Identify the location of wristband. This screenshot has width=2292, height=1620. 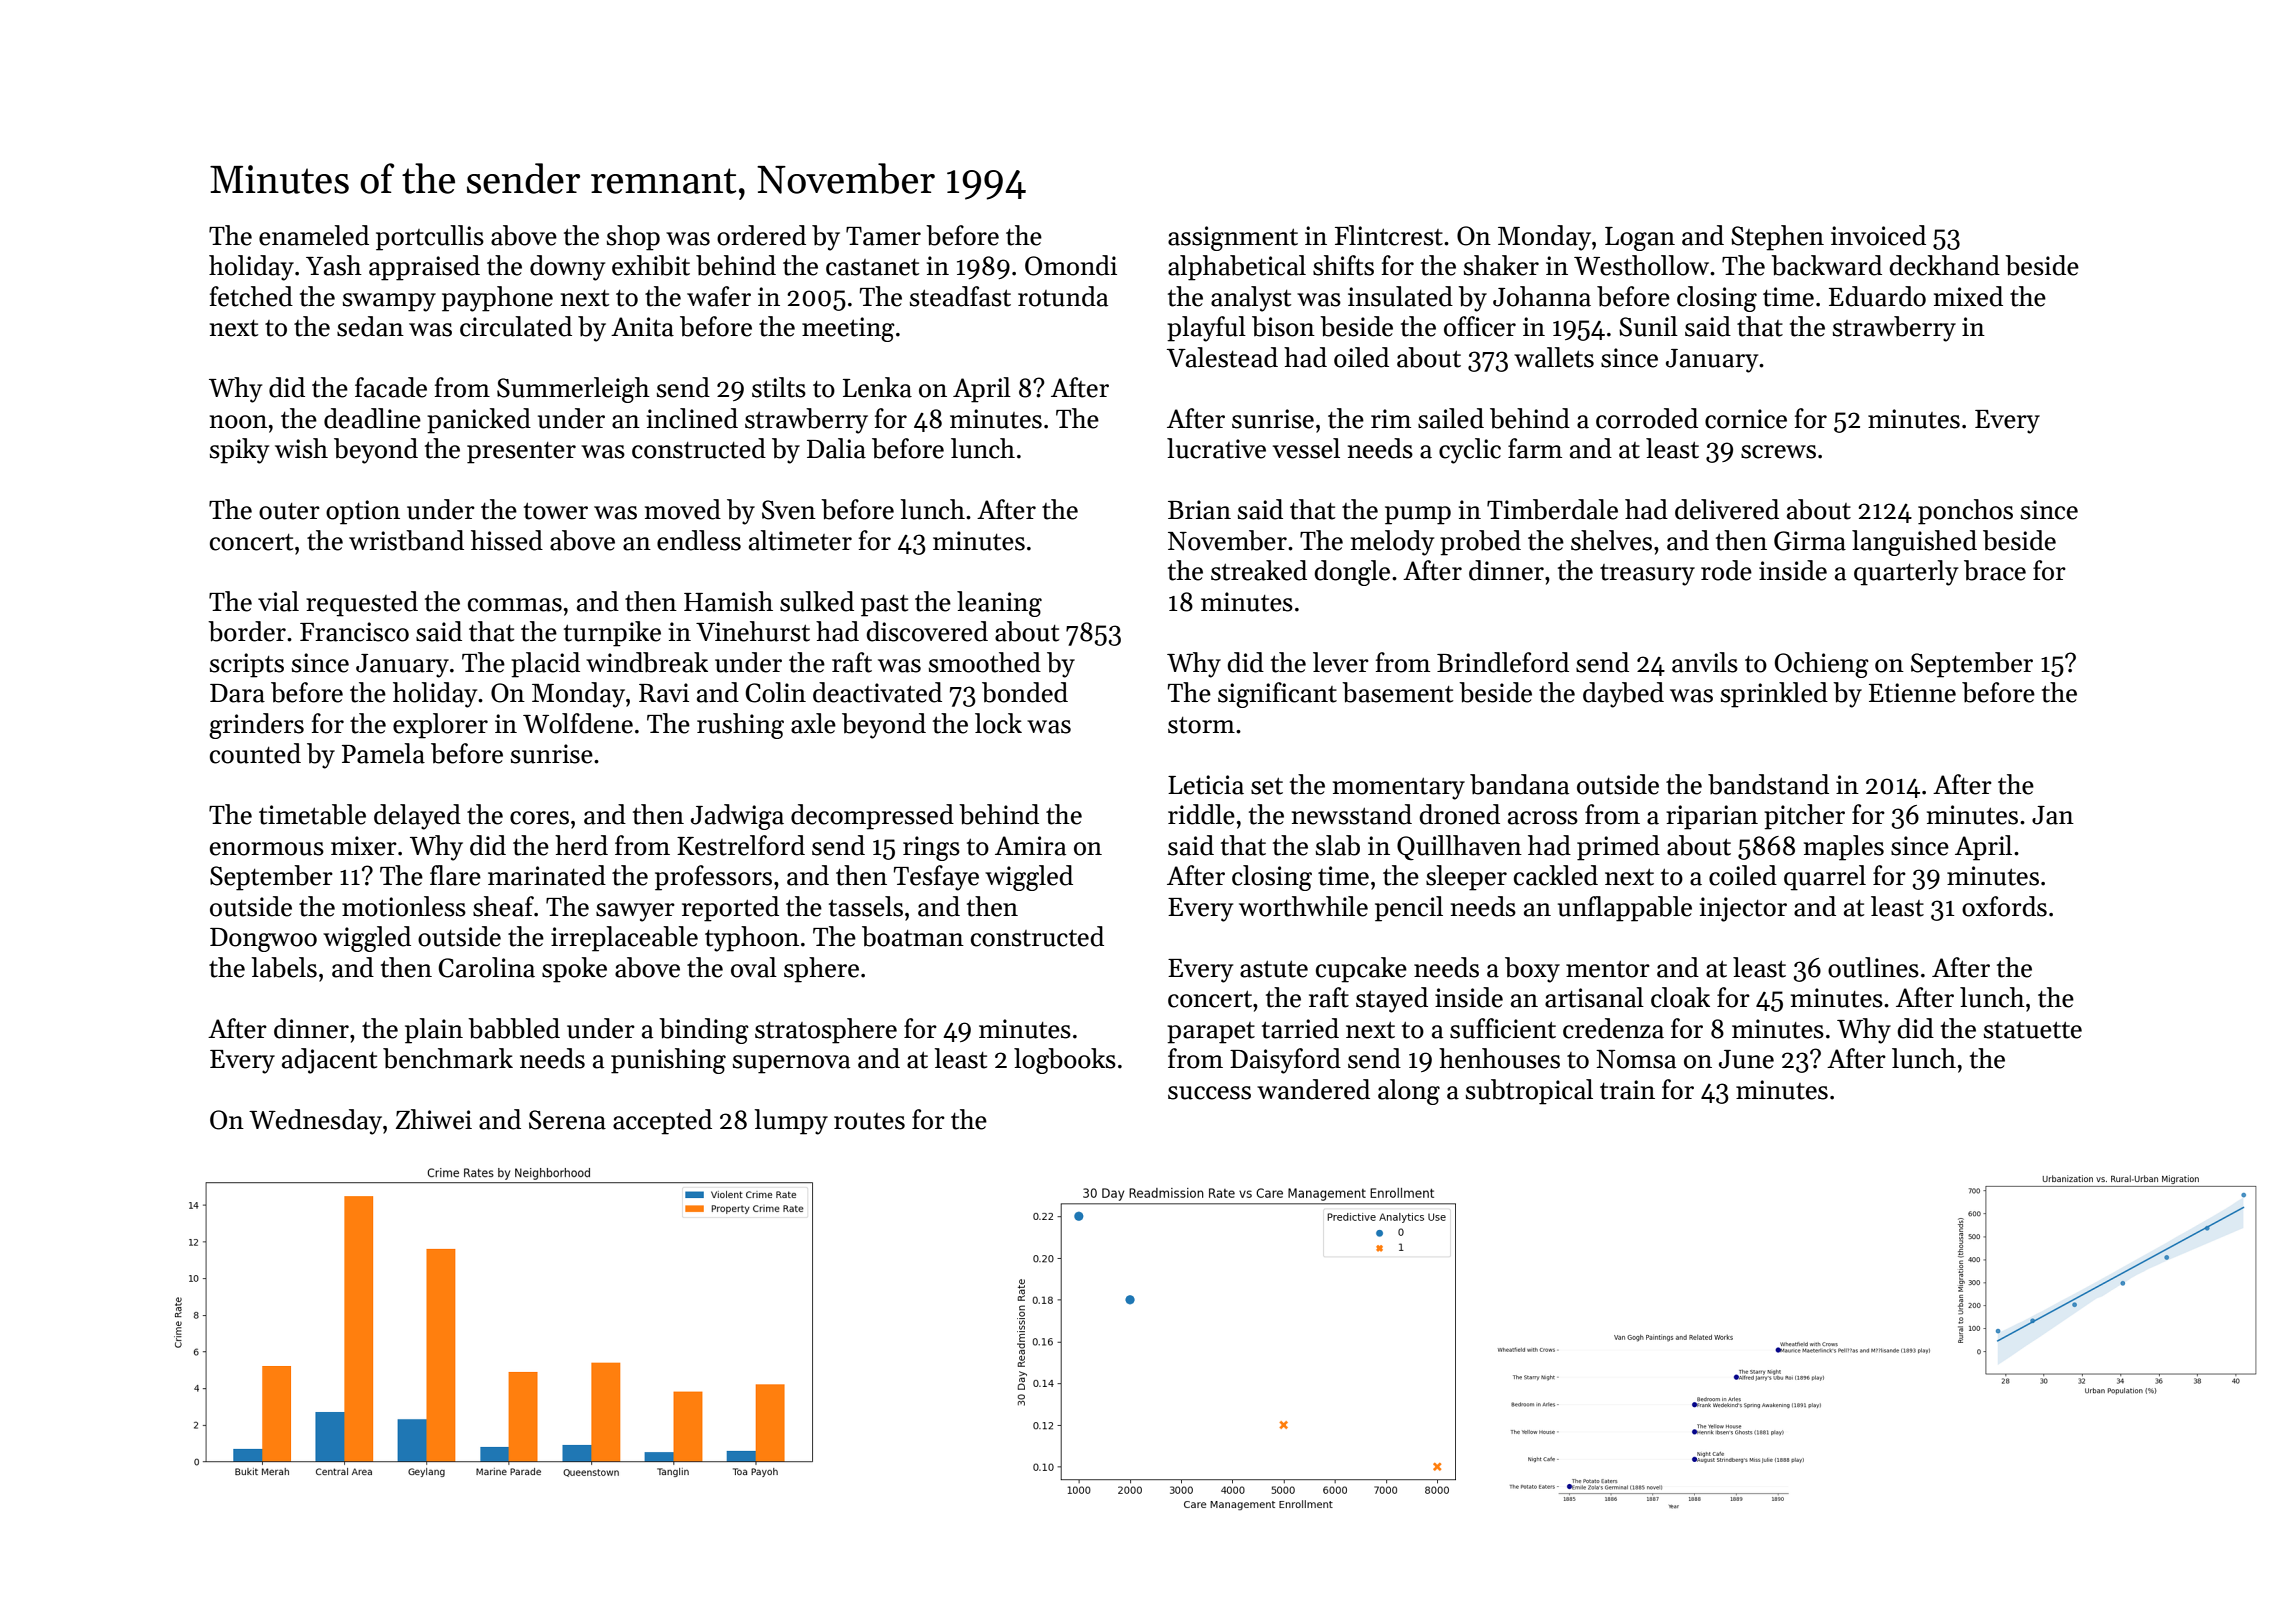
(406, 540).
